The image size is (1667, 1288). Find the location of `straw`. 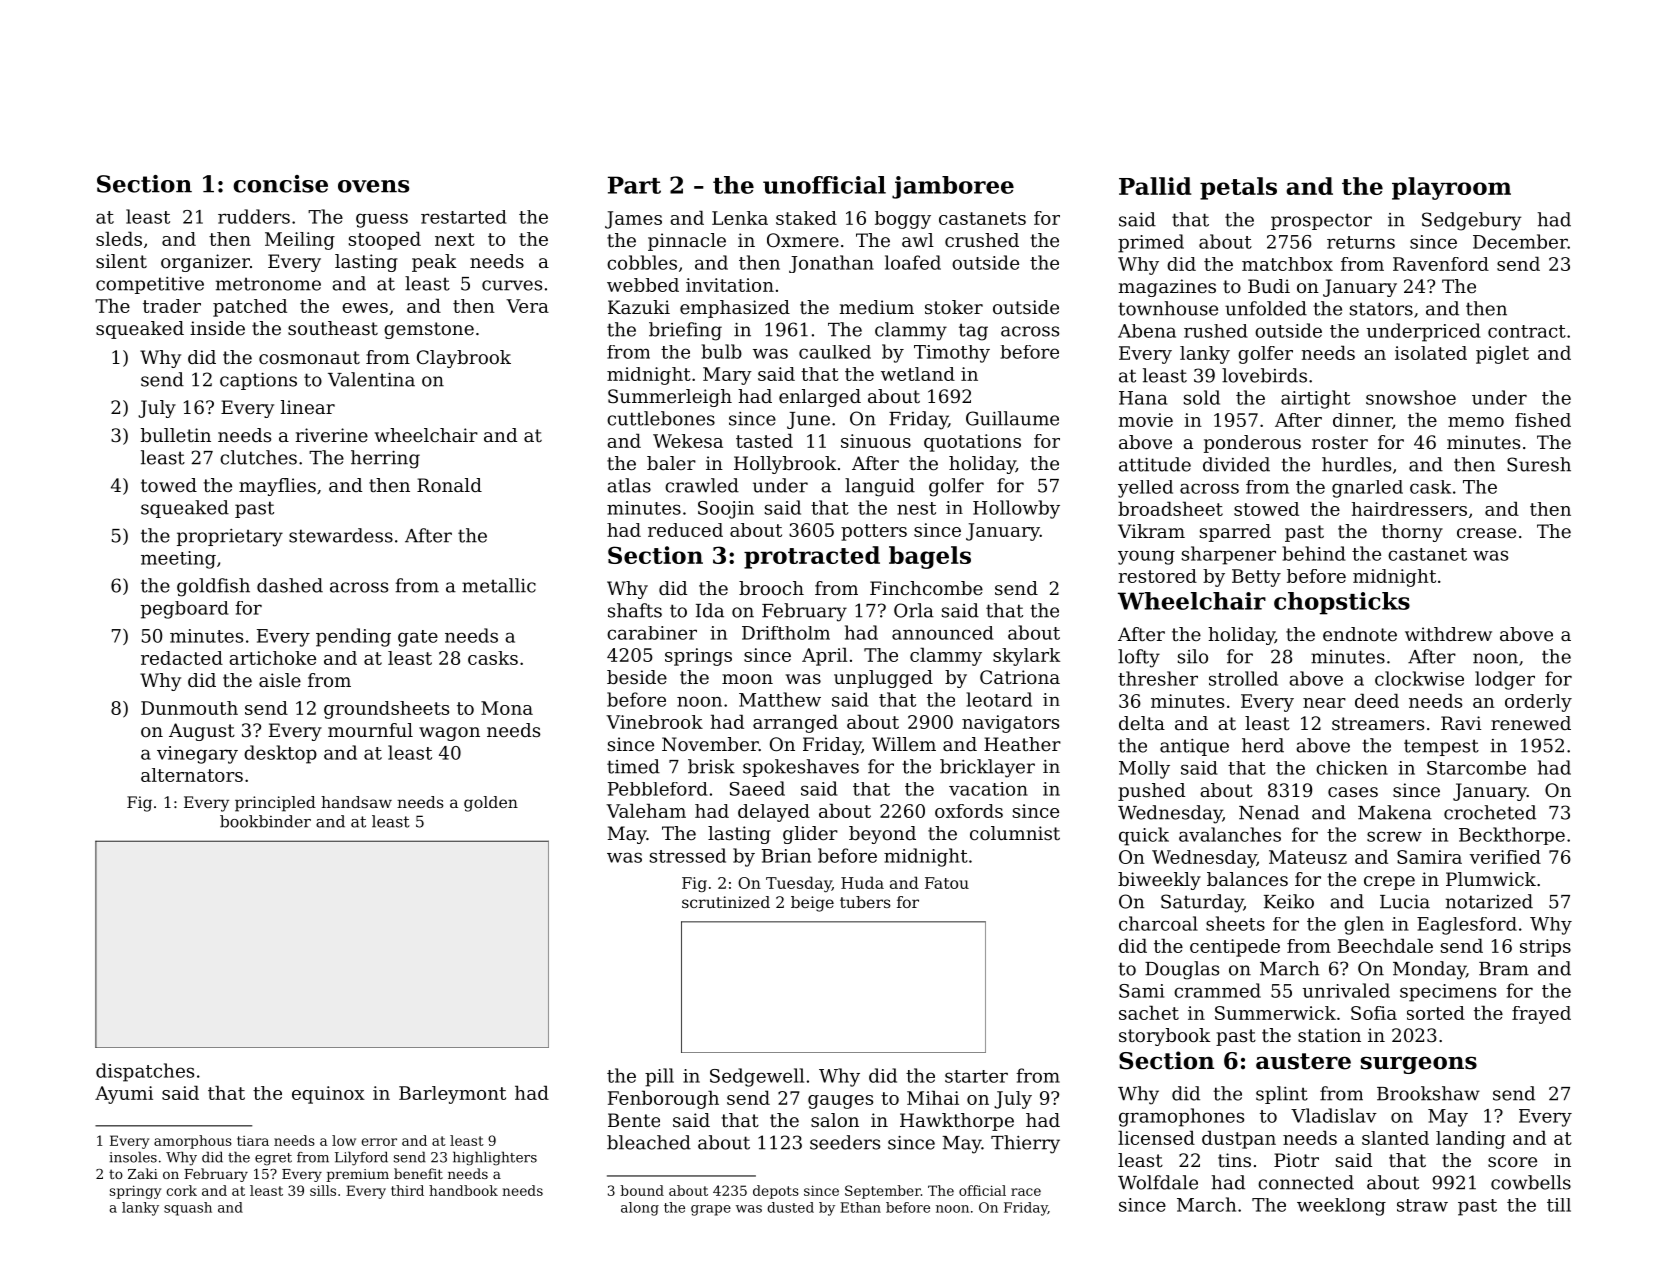

straw is located at coordinates (1422, 1205).
